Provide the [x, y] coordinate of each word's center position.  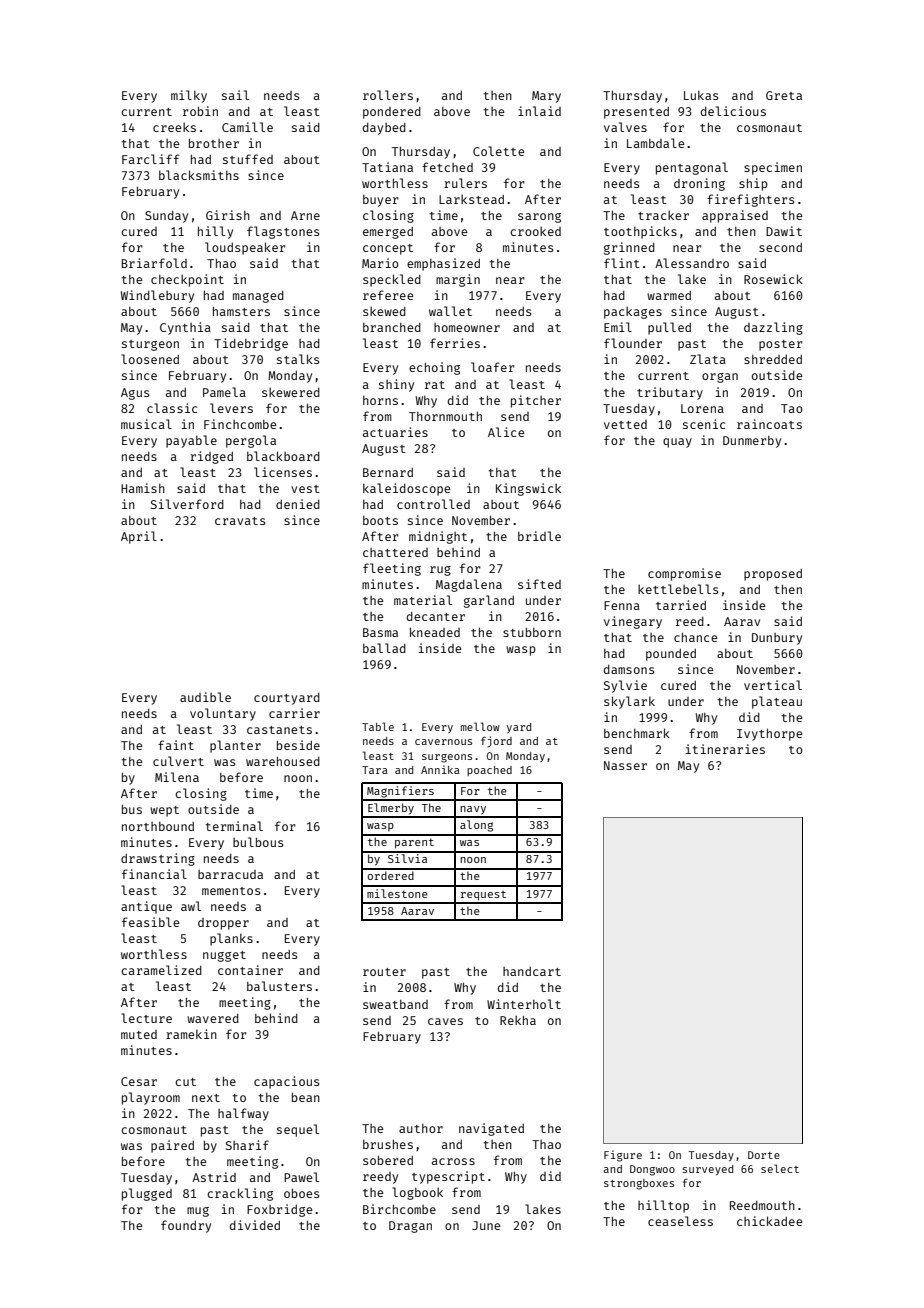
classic [172, 408]
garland [489, 601]
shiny [396, 385]
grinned [629, 248]
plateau [777, 702]
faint [176, 745]
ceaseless [680, 1221]
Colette [498, 151]
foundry [186, 1226]
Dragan [410, 1227]
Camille [247, 127]
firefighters [750, 200]
